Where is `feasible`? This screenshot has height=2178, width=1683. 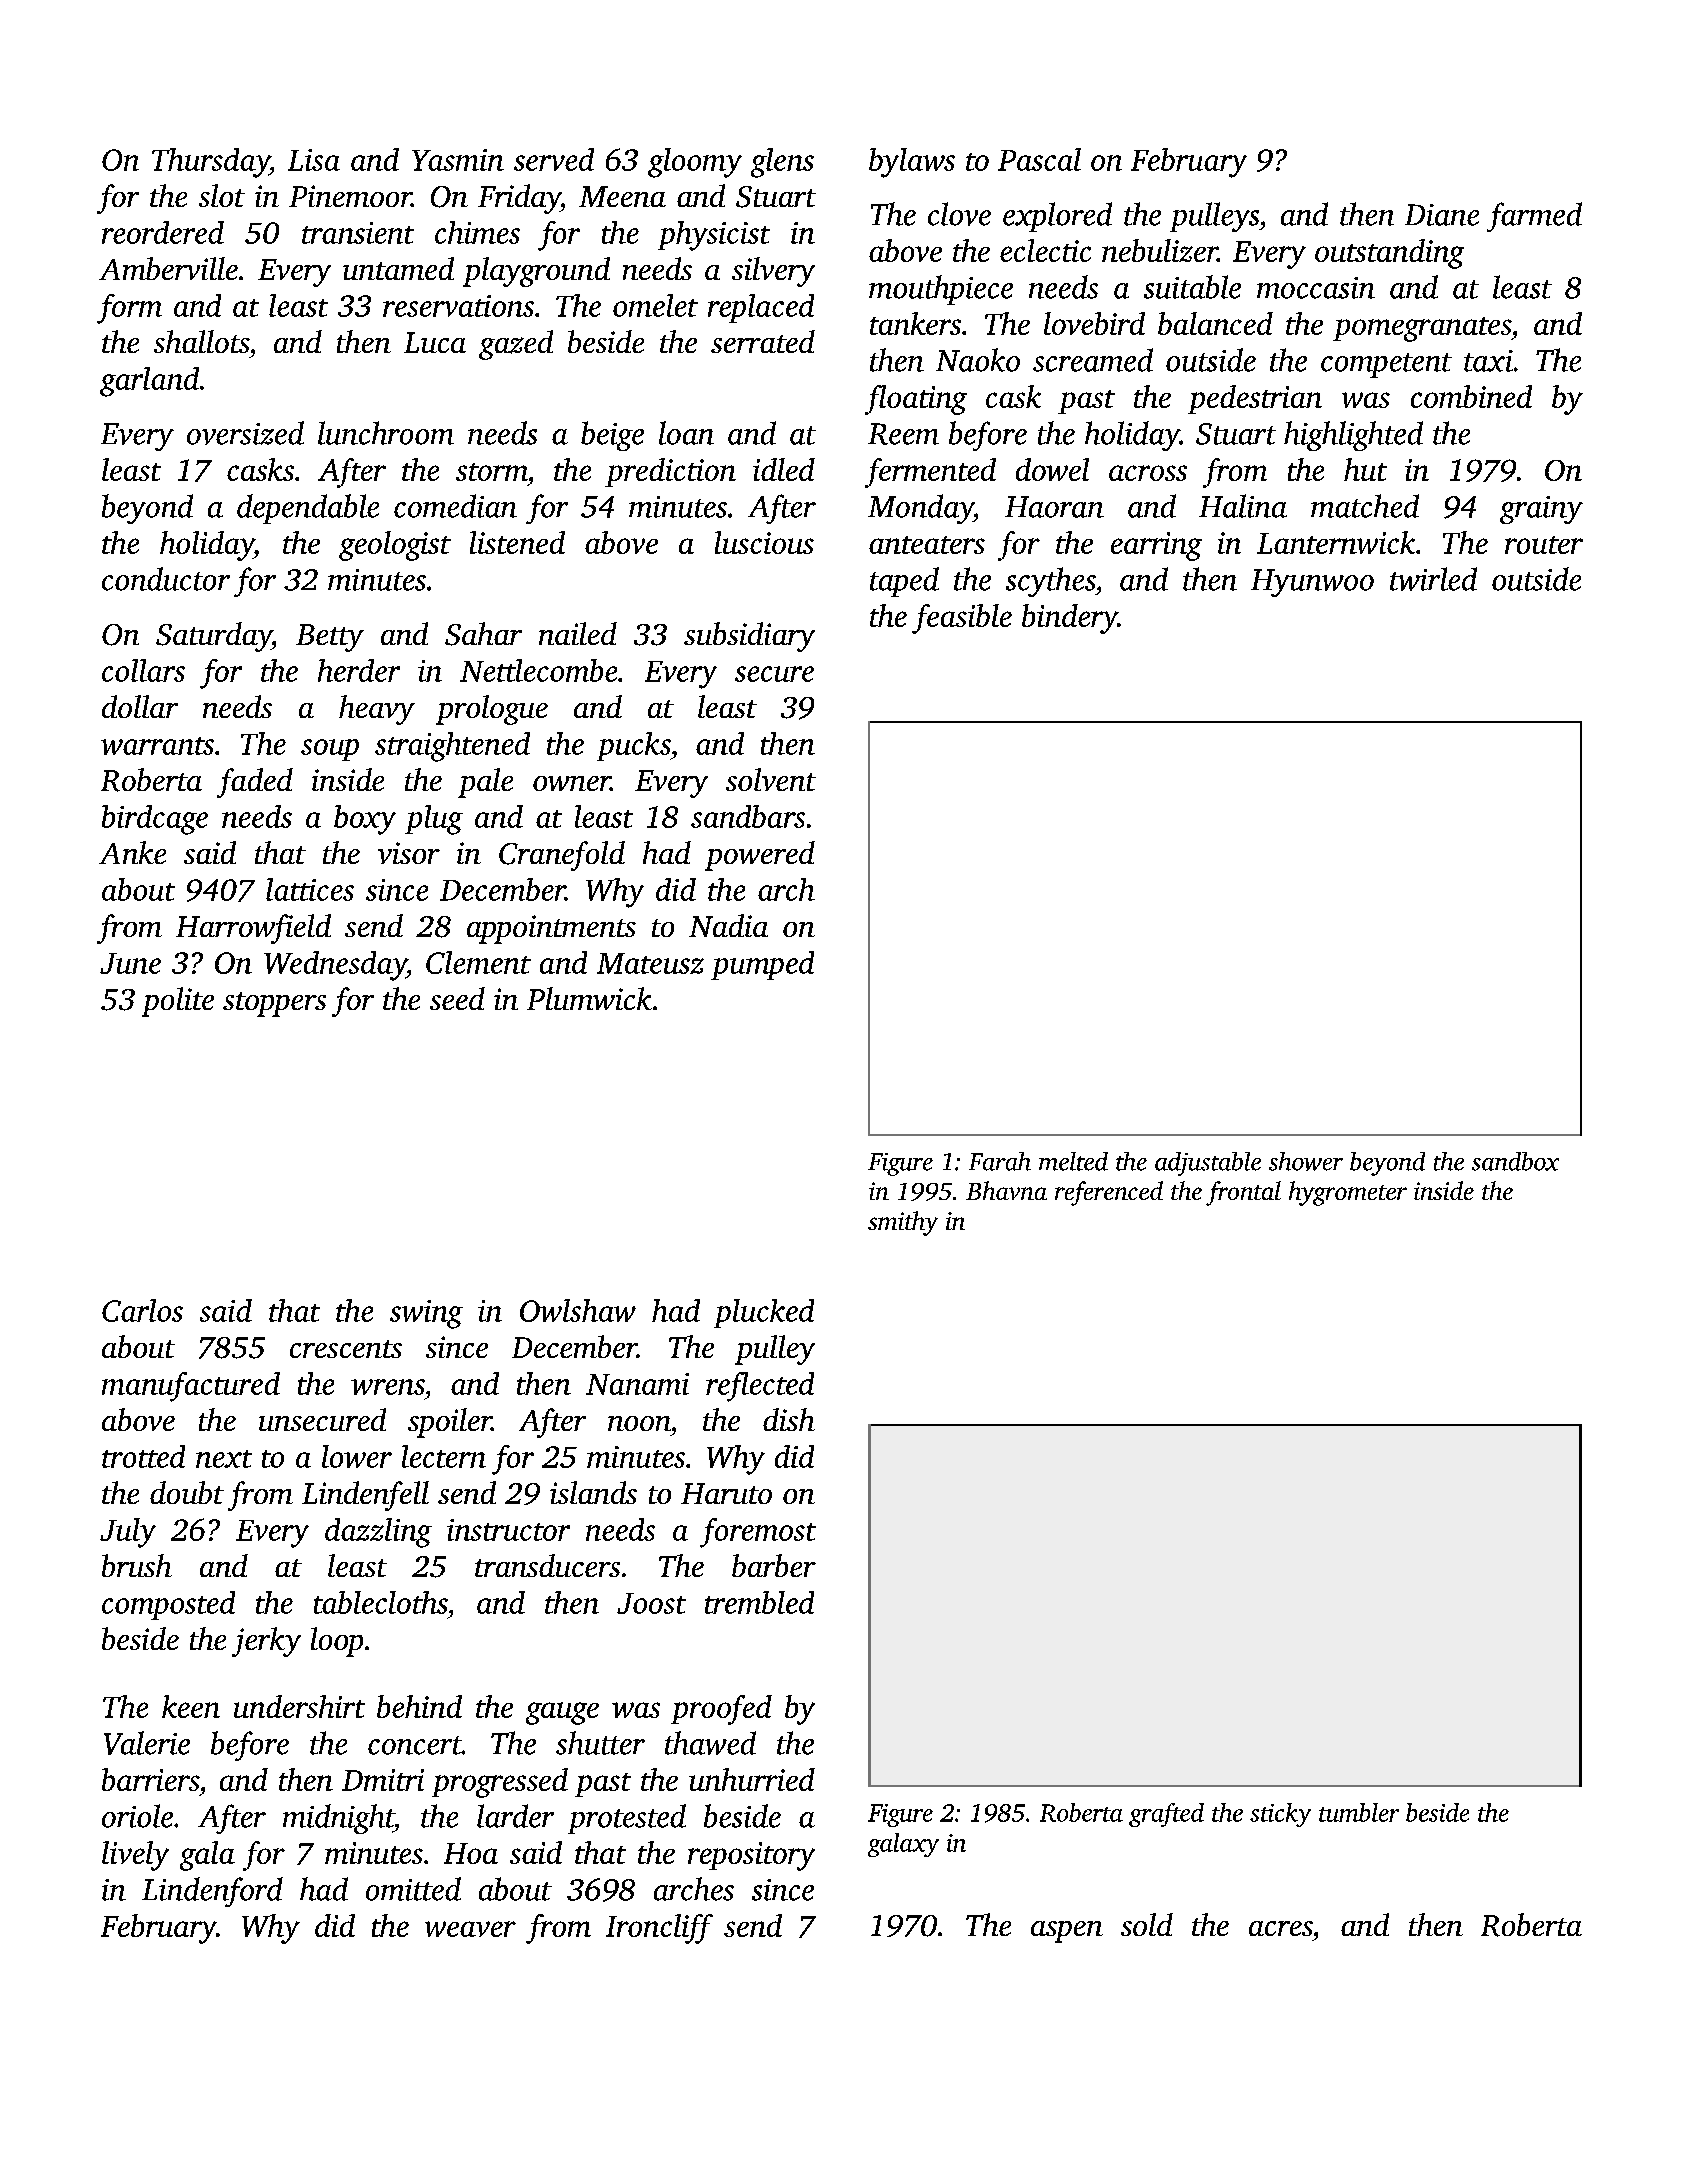 feasible is located at coordinates (962, 619).
